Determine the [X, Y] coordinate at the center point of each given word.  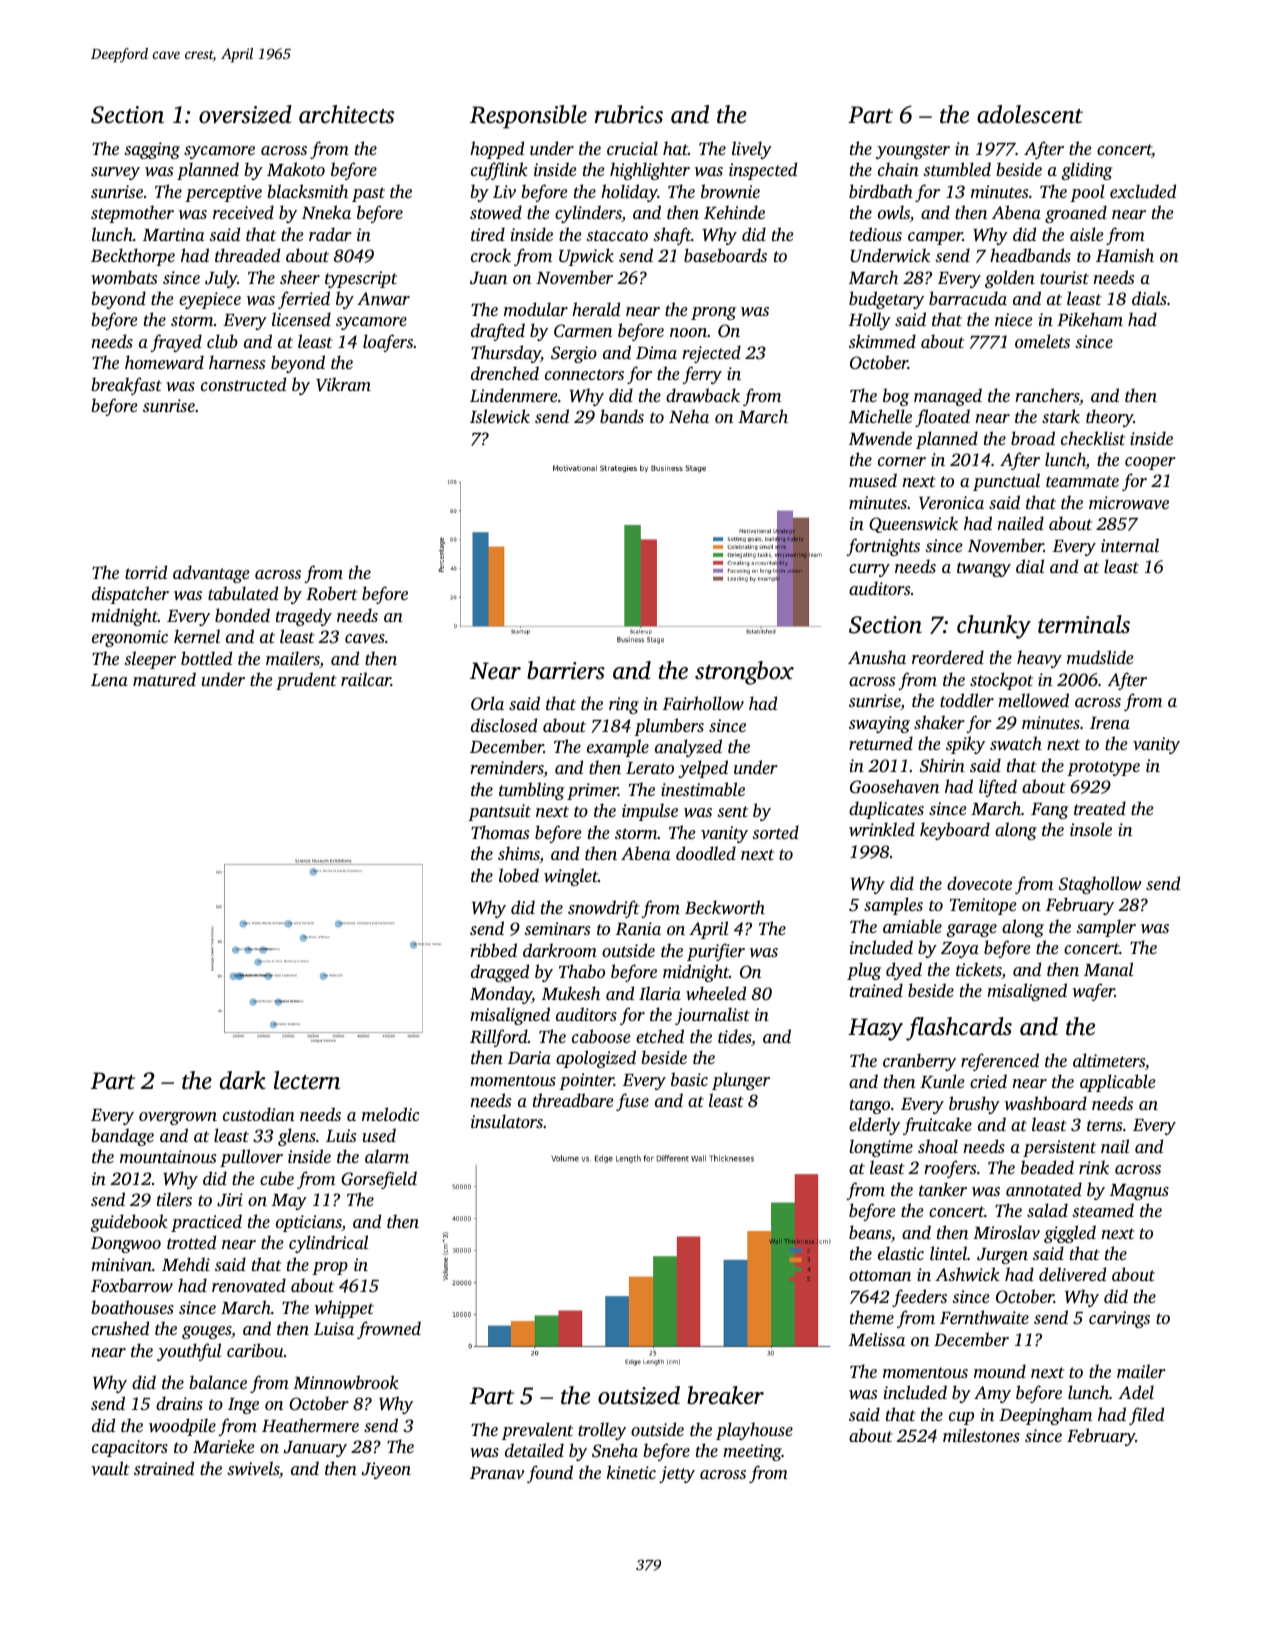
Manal [1108, 969]
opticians [309, 1223]
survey [115, 173]
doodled [706, 853]
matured [164, 679]
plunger [741, 1081]
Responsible [528, 117]
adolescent [1030, 114]
